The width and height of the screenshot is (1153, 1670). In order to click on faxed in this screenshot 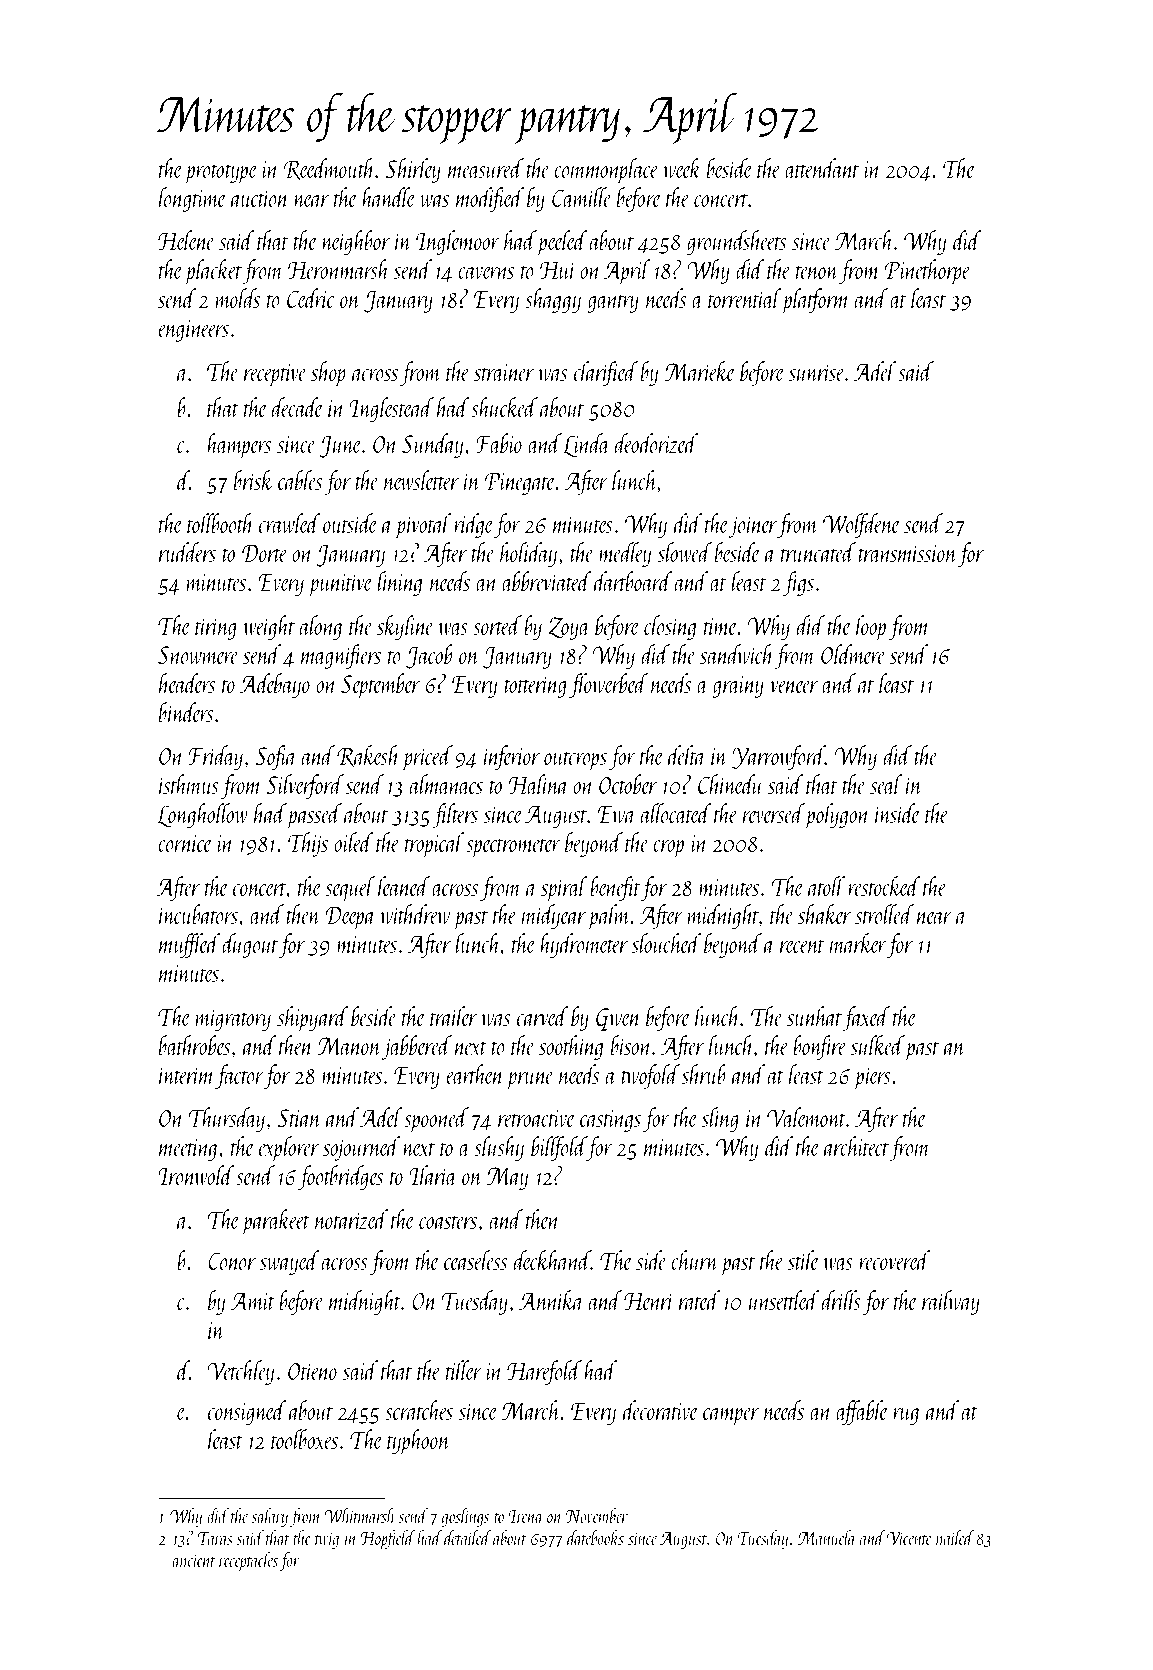, I will do `click(866, 1018)`.
